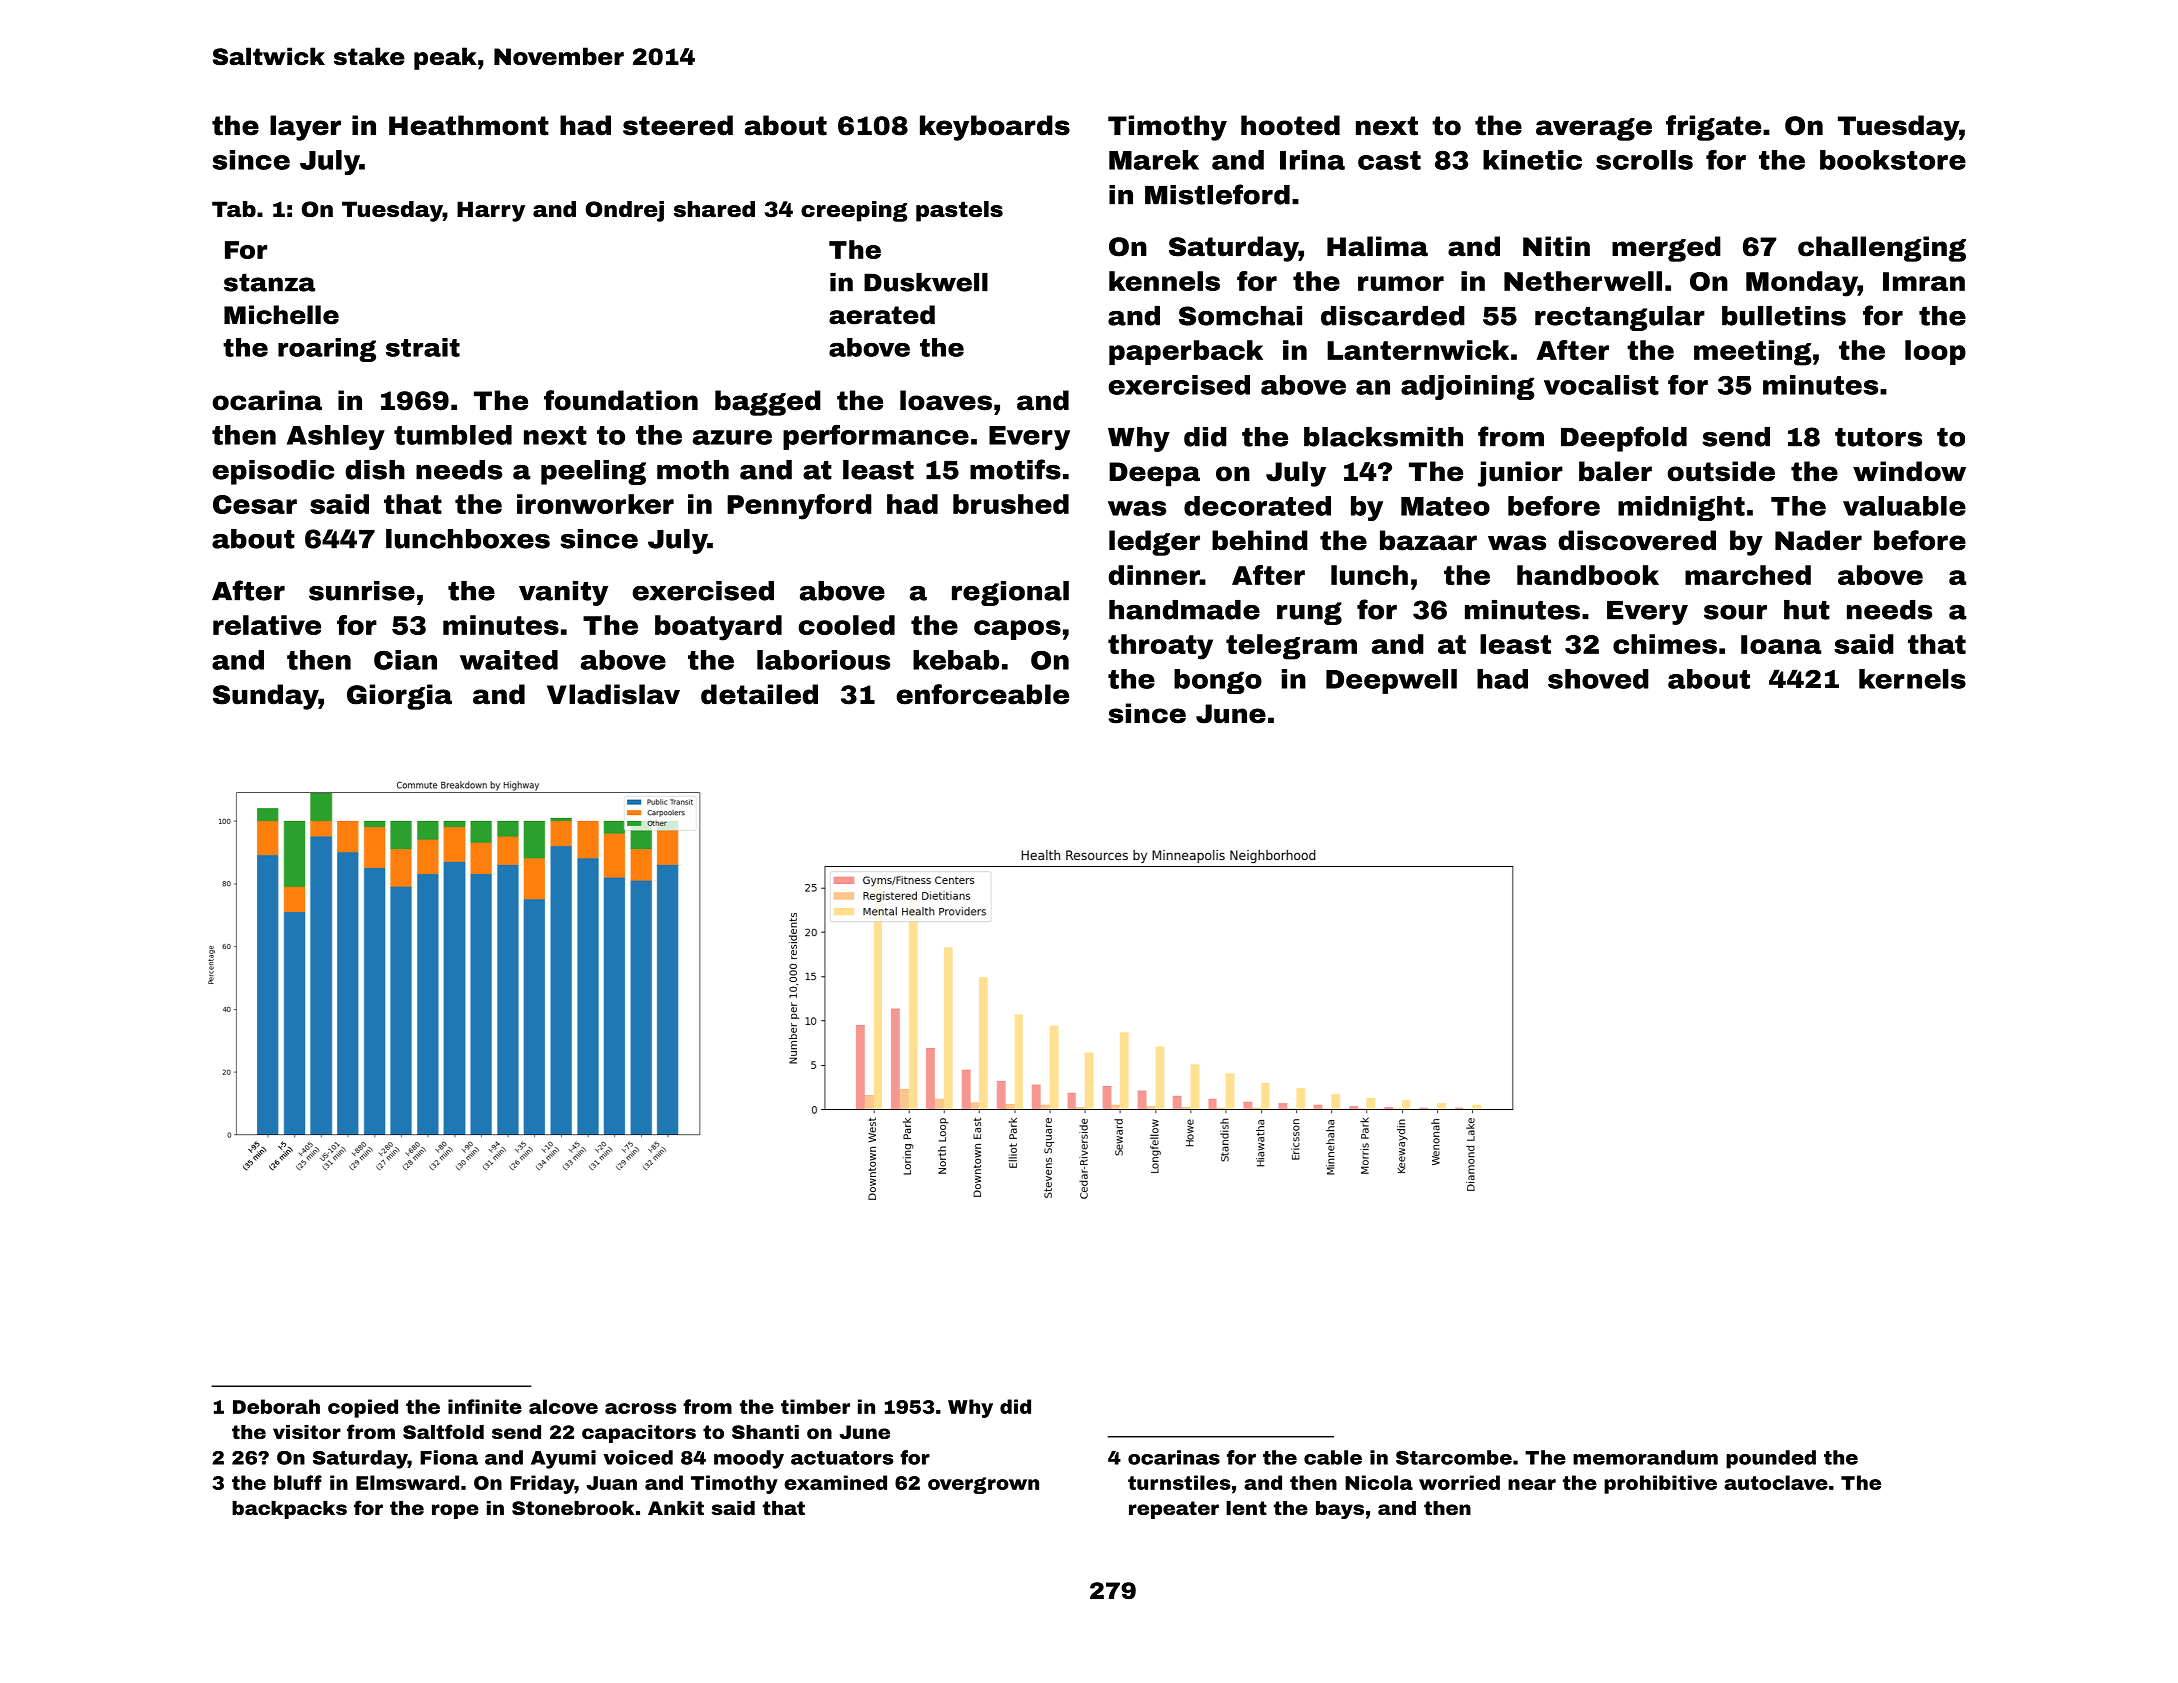  I want to click on backpacks, so click(289, 1510).
